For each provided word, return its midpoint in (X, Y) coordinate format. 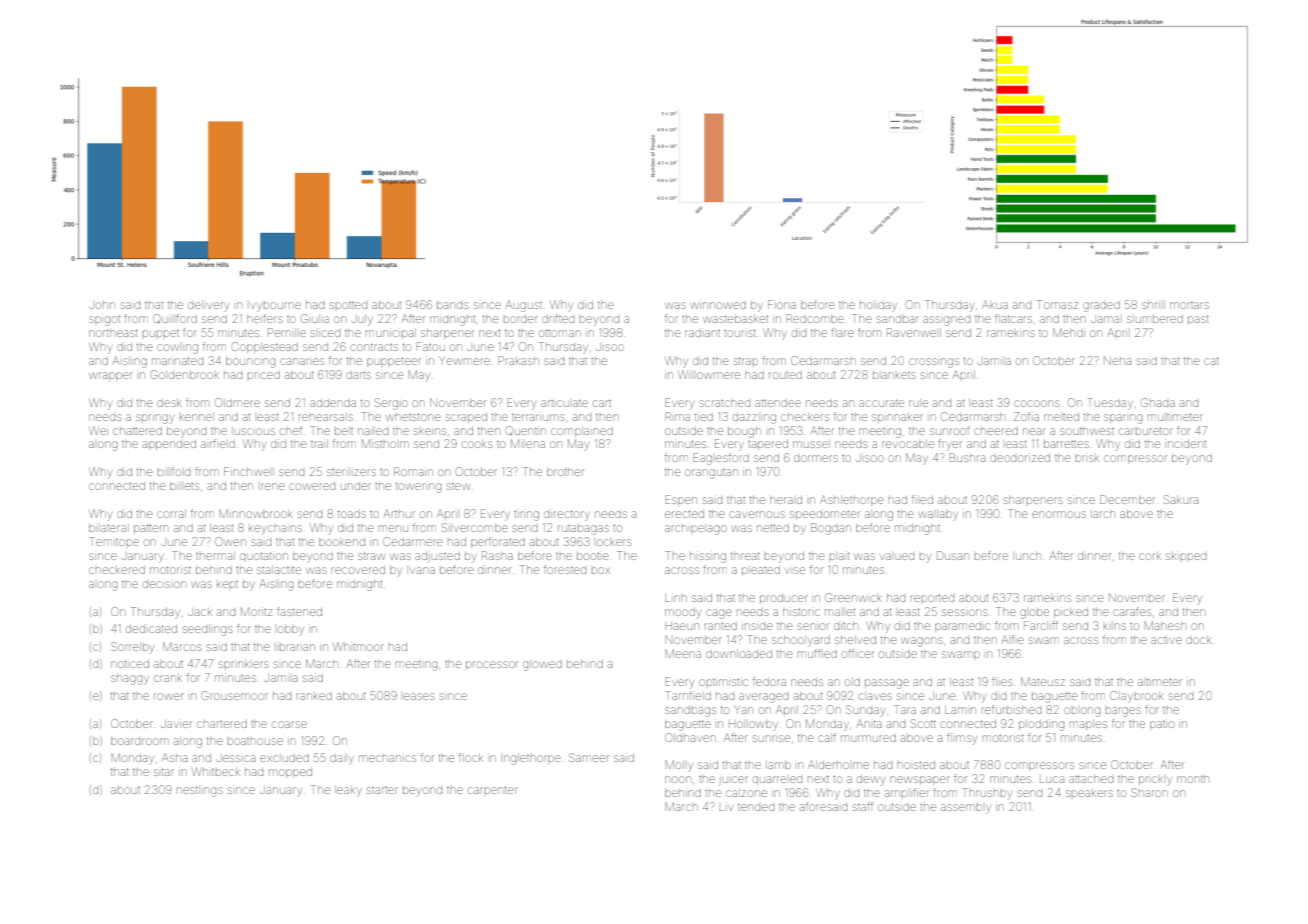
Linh (676, 598)
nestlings (200, 791)
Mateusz (1043, 681)
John (102, 305)
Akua (995, 304)
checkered (117, 570)
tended (756, 807)
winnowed (718, 305)
